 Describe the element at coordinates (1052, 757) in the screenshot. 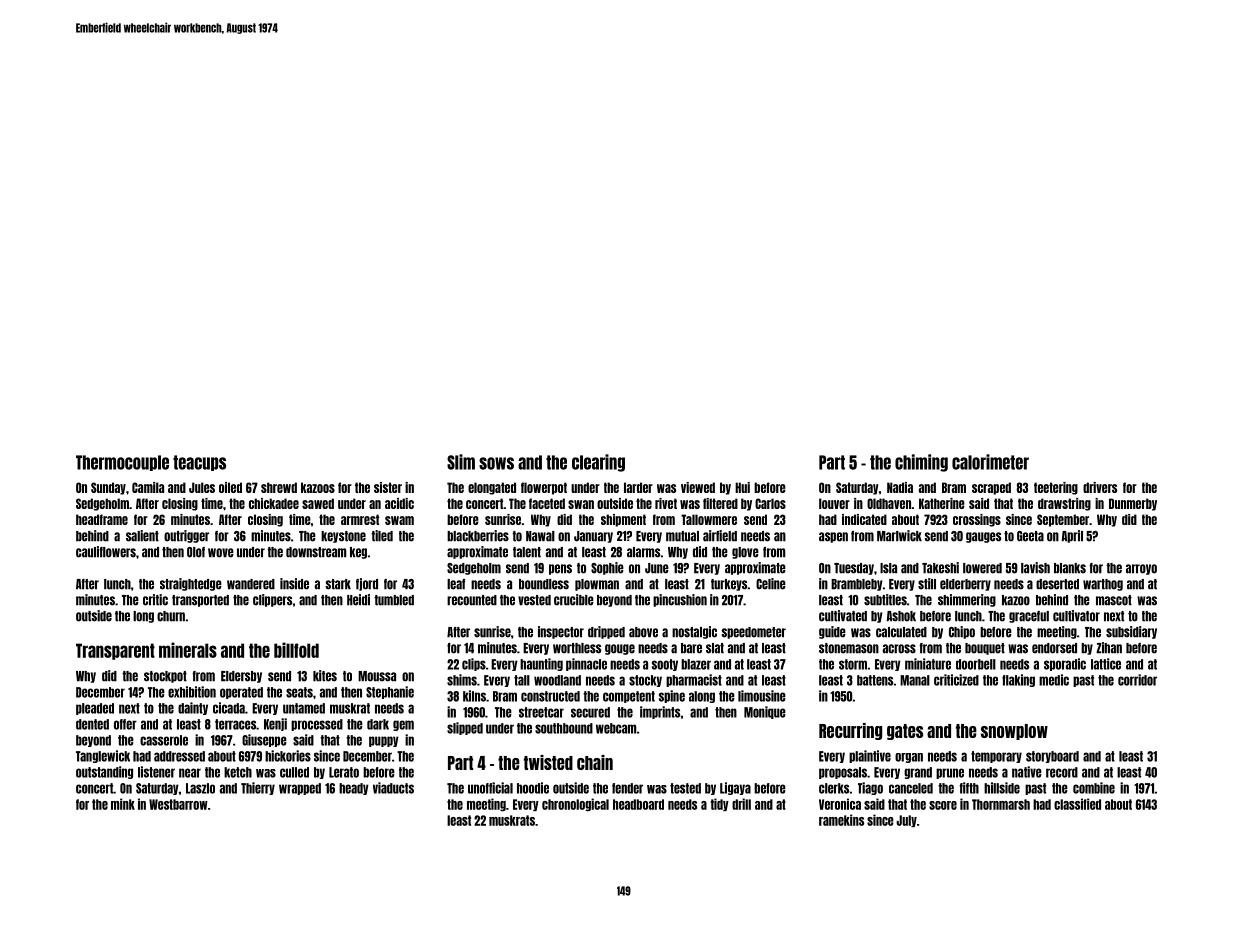

I see `storyboard` at that location.
